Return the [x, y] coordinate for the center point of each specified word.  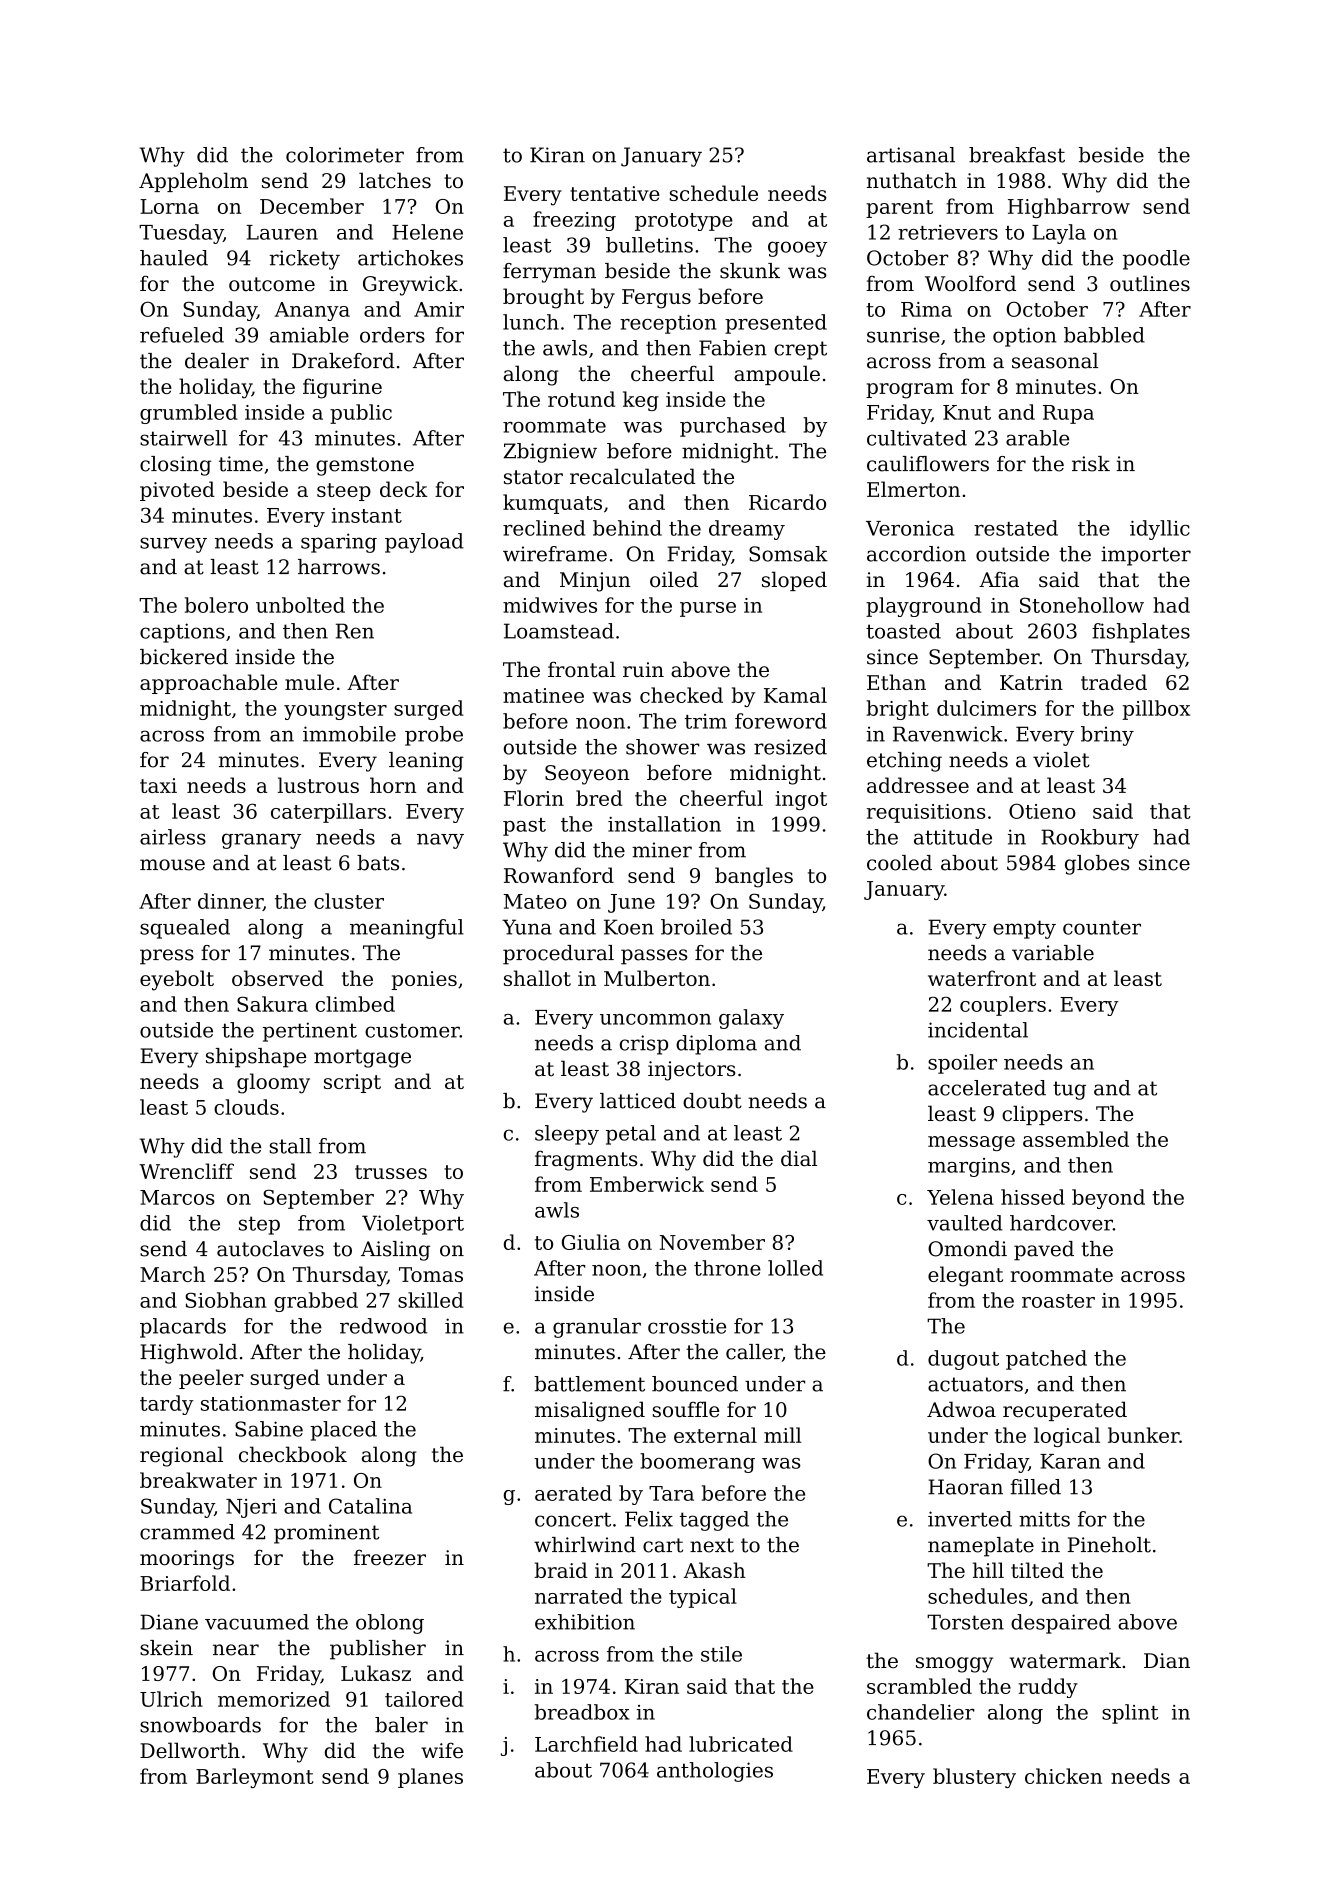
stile [721, 1654]
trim [706, 721]
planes [430, 1778]
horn [393, 785]
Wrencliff [186, 1171]
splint [1130, 1714]
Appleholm [193, 182]
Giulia [591, 1242]
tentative [615, 193]
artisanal [911, 155]
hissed [1033, 1197]
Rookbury [1090, 839]
